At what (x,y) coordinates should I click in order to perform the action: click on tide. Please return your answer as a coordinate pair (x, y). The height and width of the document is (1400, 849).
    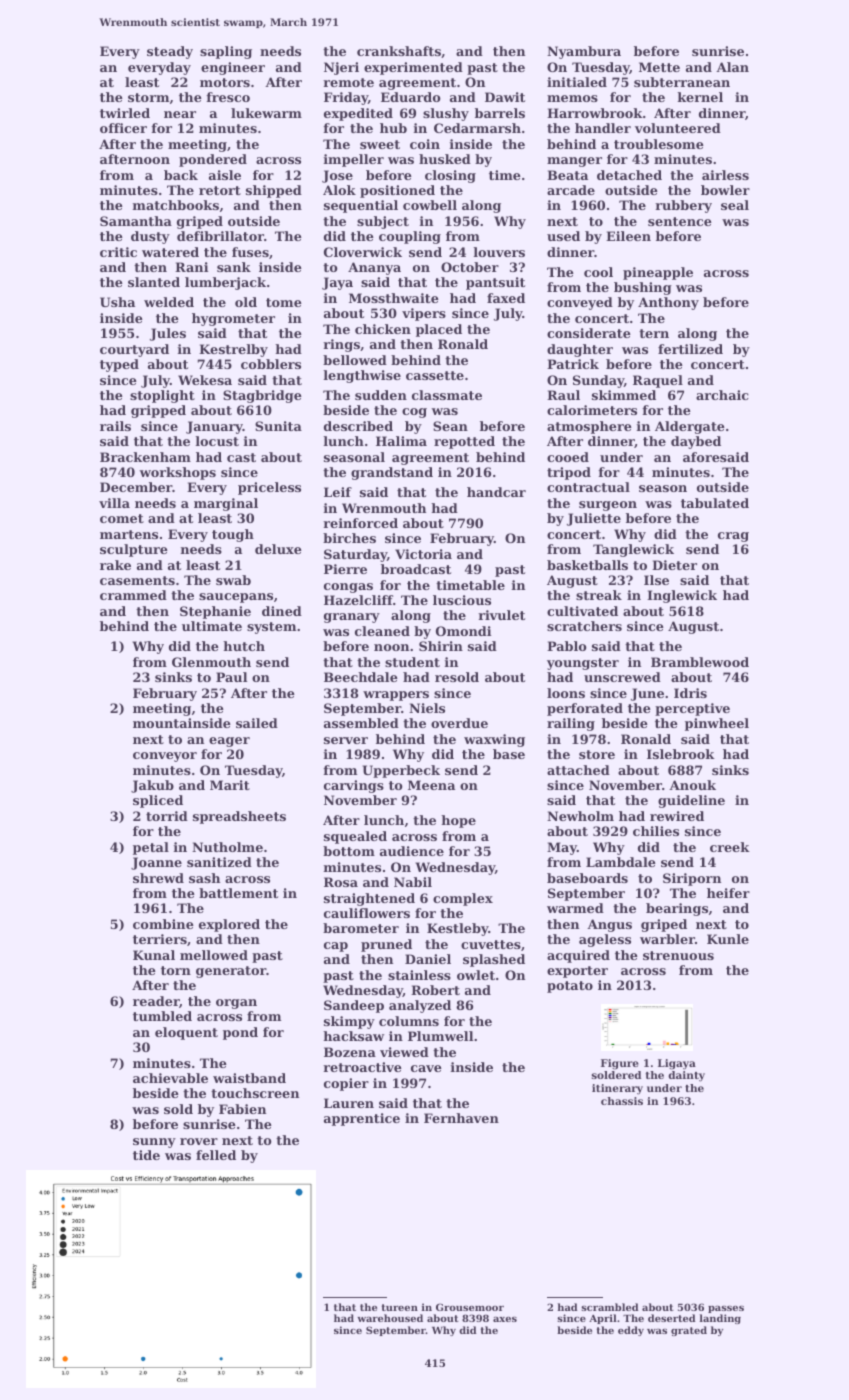
    Looking at the image, I should click on (146, 1155).
